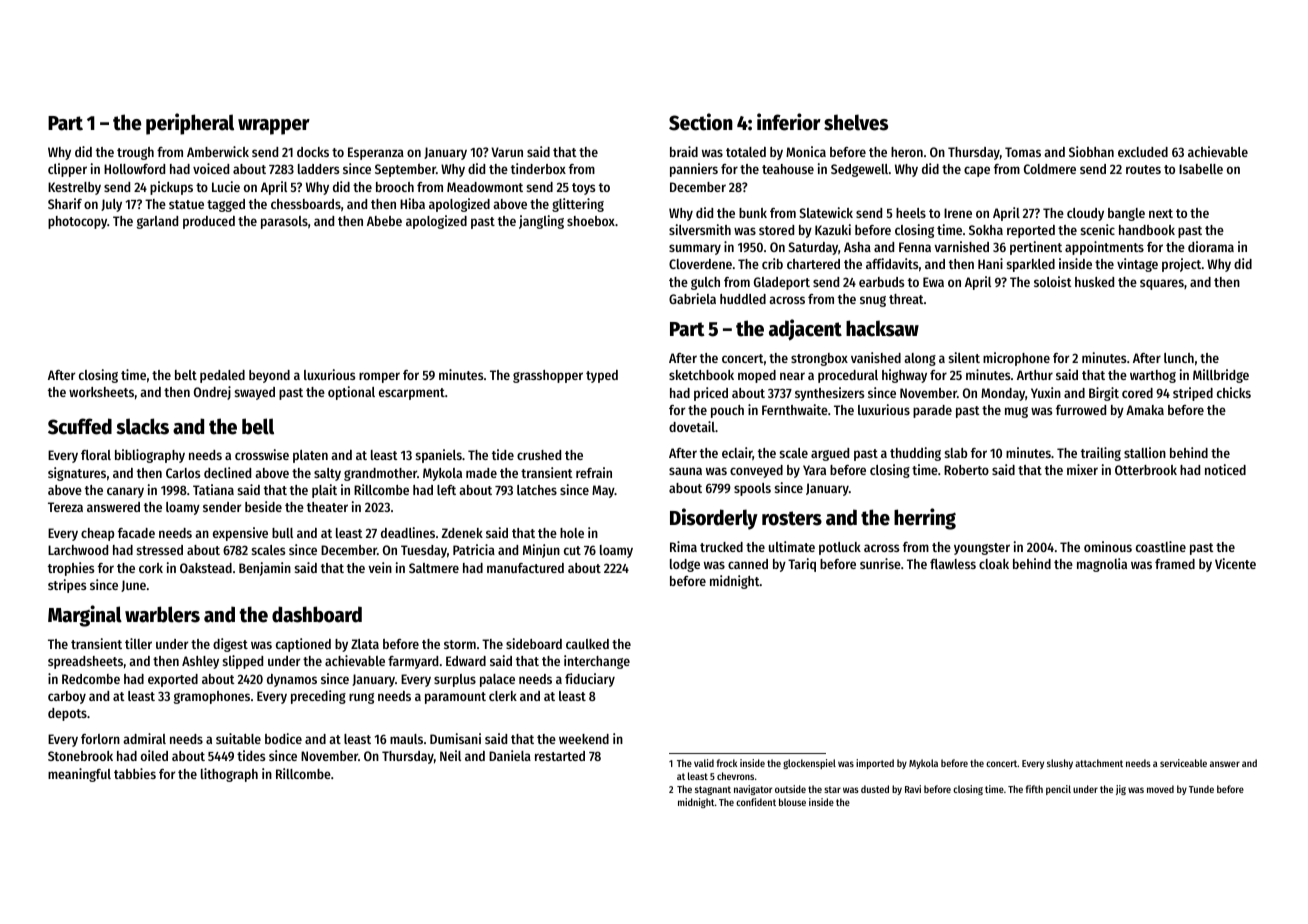  What do you see at coordinates (752, 489) in the image?
I see `spools` at bounding box center [752, 489].
